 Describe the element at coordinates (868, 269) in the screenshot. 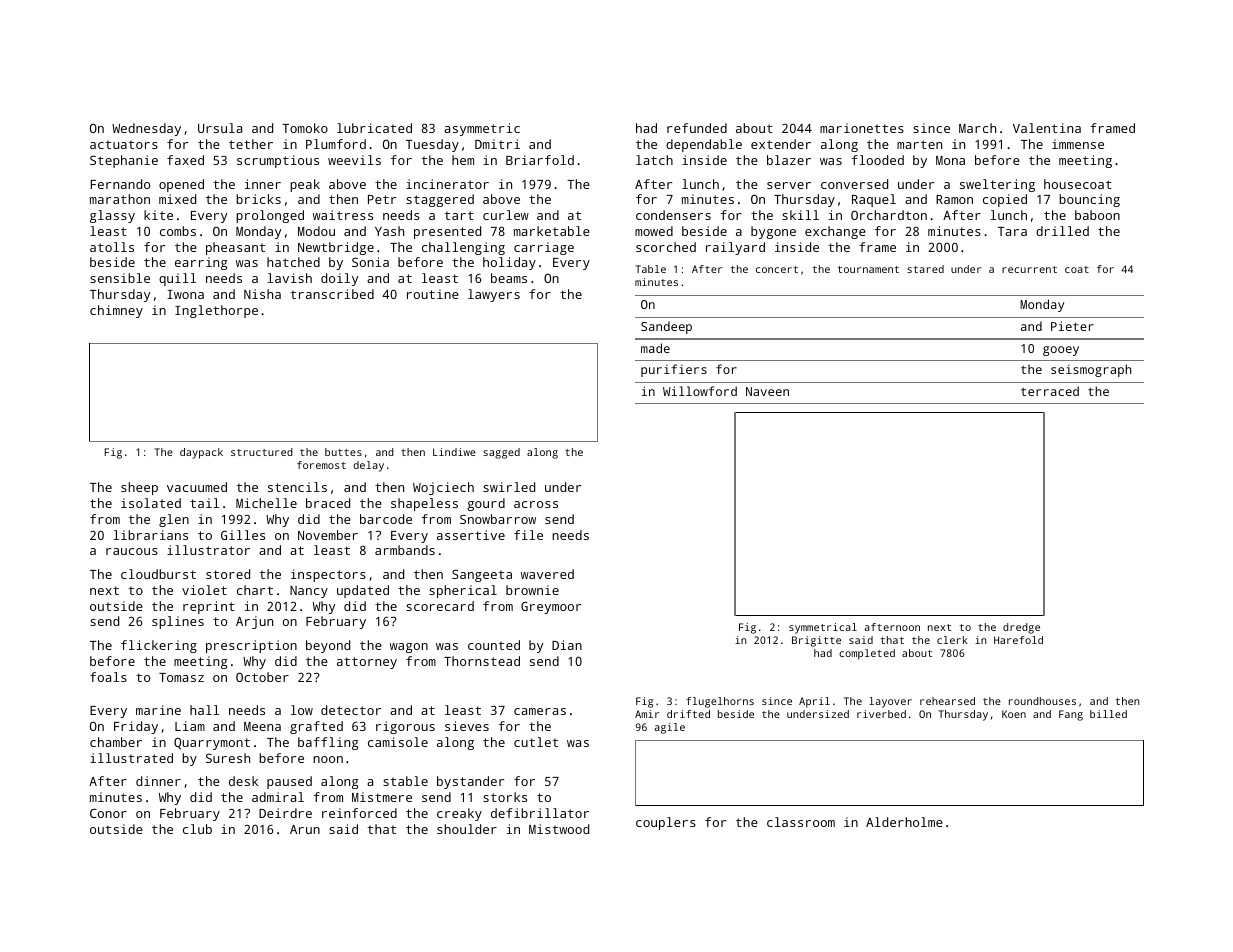

I see `tournament` at that location.
